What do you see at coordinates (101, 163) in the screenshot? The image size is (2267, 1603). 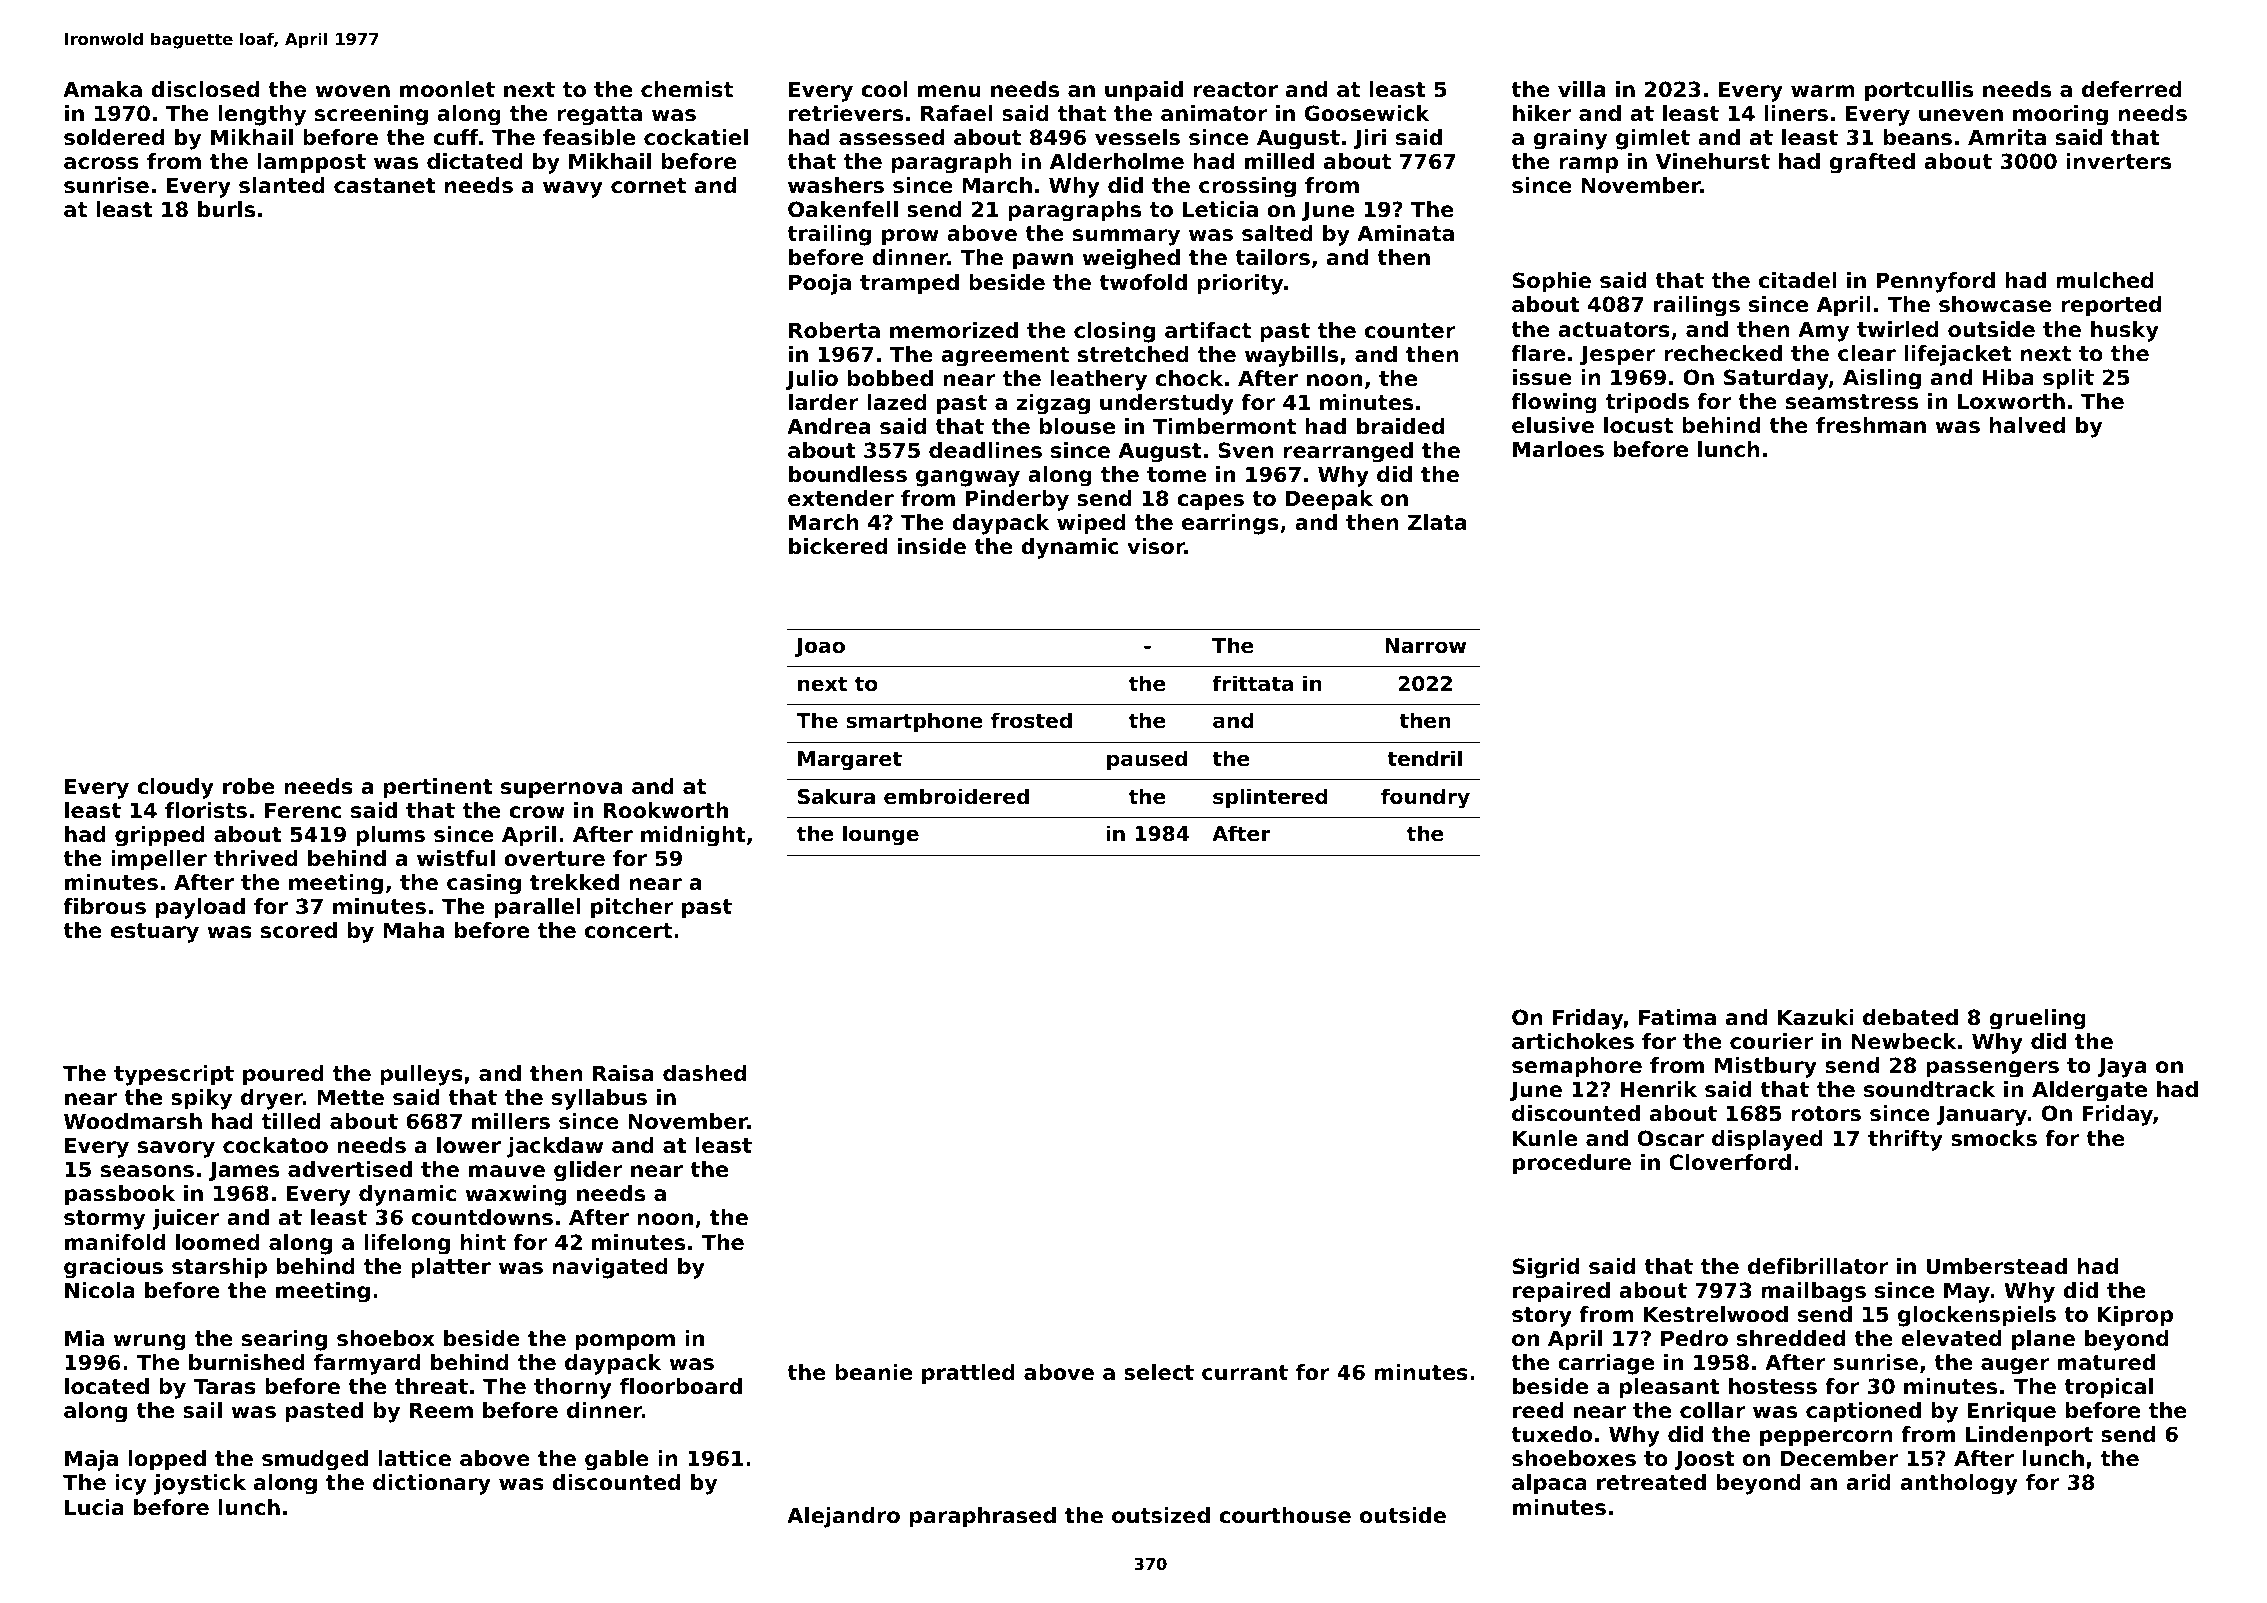 I see `across` at bounding box center [101, 163].
